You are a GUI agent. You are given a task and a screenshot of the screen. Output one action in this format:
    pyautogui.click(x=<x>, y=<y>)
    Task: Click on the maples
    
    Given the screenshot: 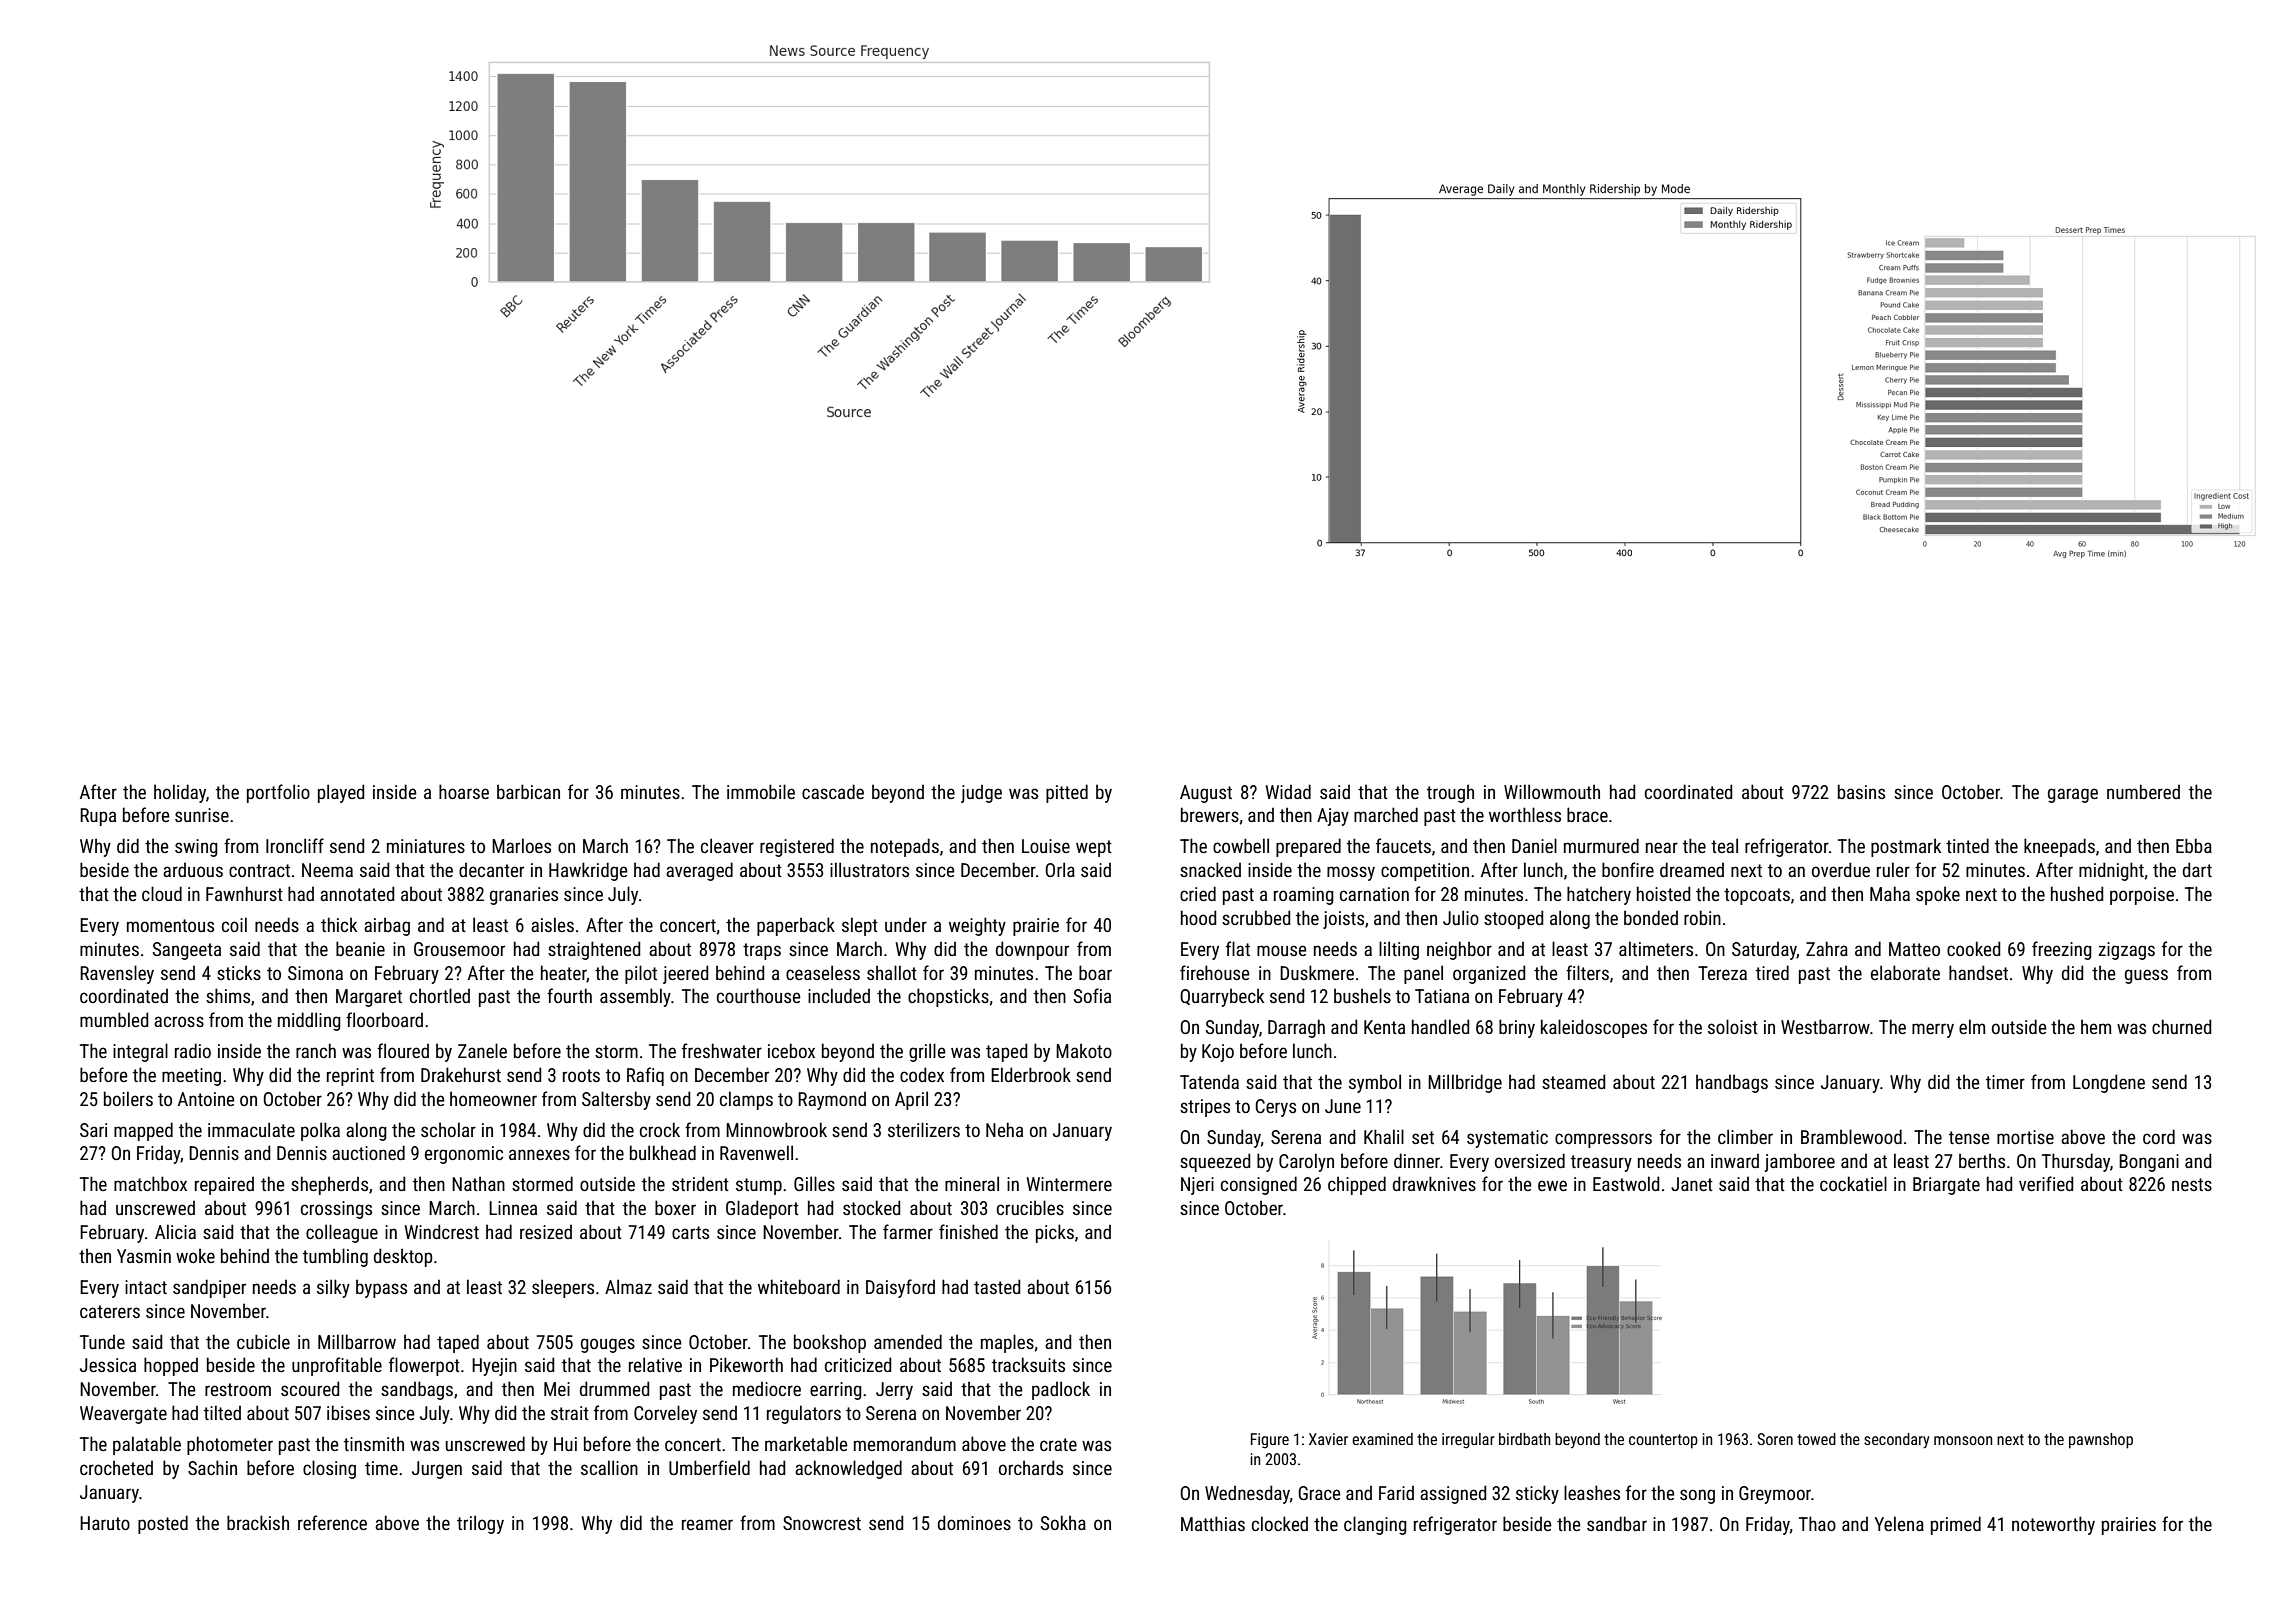 What is the action you would take?
    pyautogui.click(x=1007, y=1343)
